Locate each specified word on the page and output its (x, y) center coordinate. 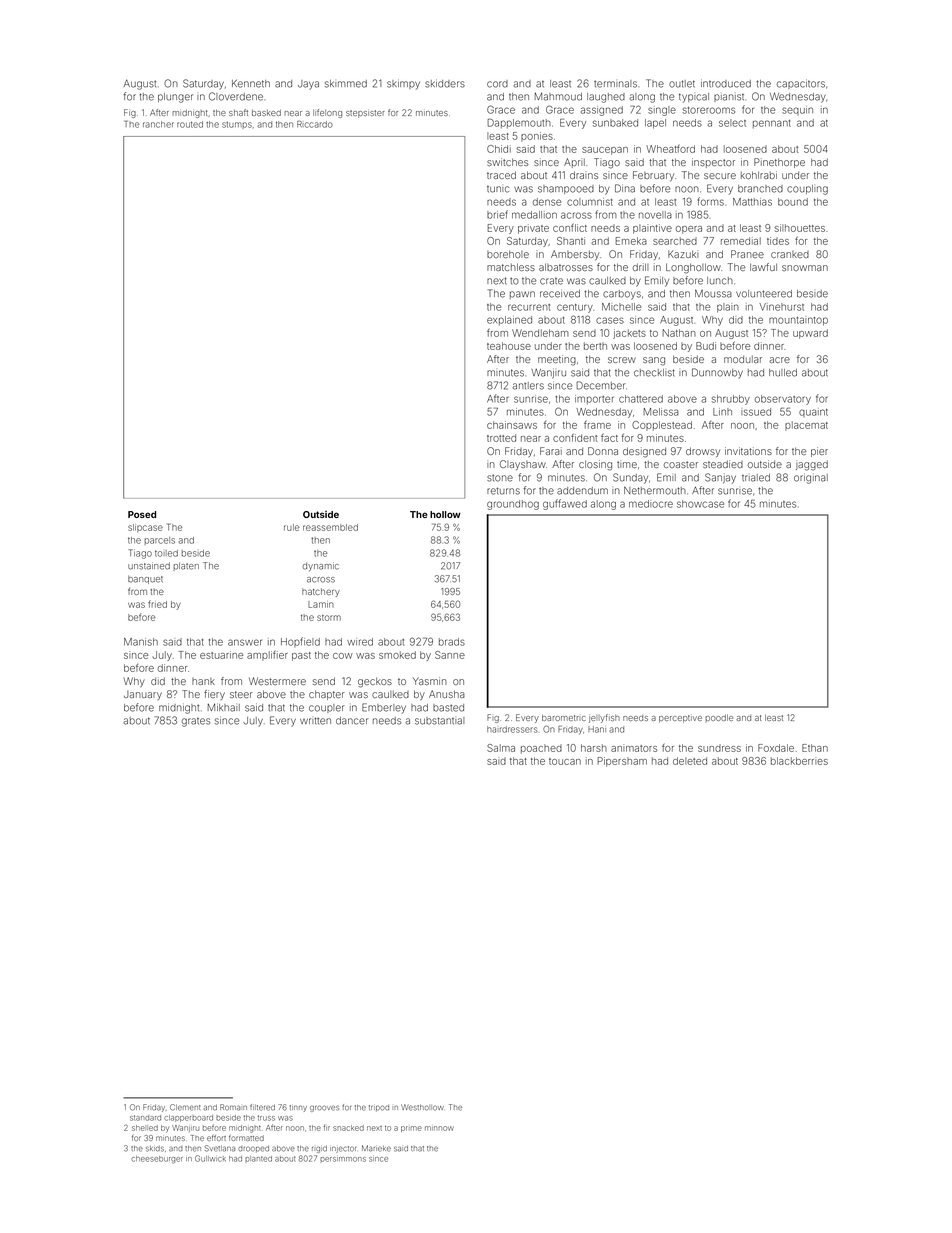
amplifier (267, 656)
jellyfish (604, 718)
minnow (439, 1128)
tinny (298, 1108)
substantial (440, 721)
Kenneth (251, 84)
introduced (726, 83)
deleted (690, 761)
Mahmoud (558, 96)
